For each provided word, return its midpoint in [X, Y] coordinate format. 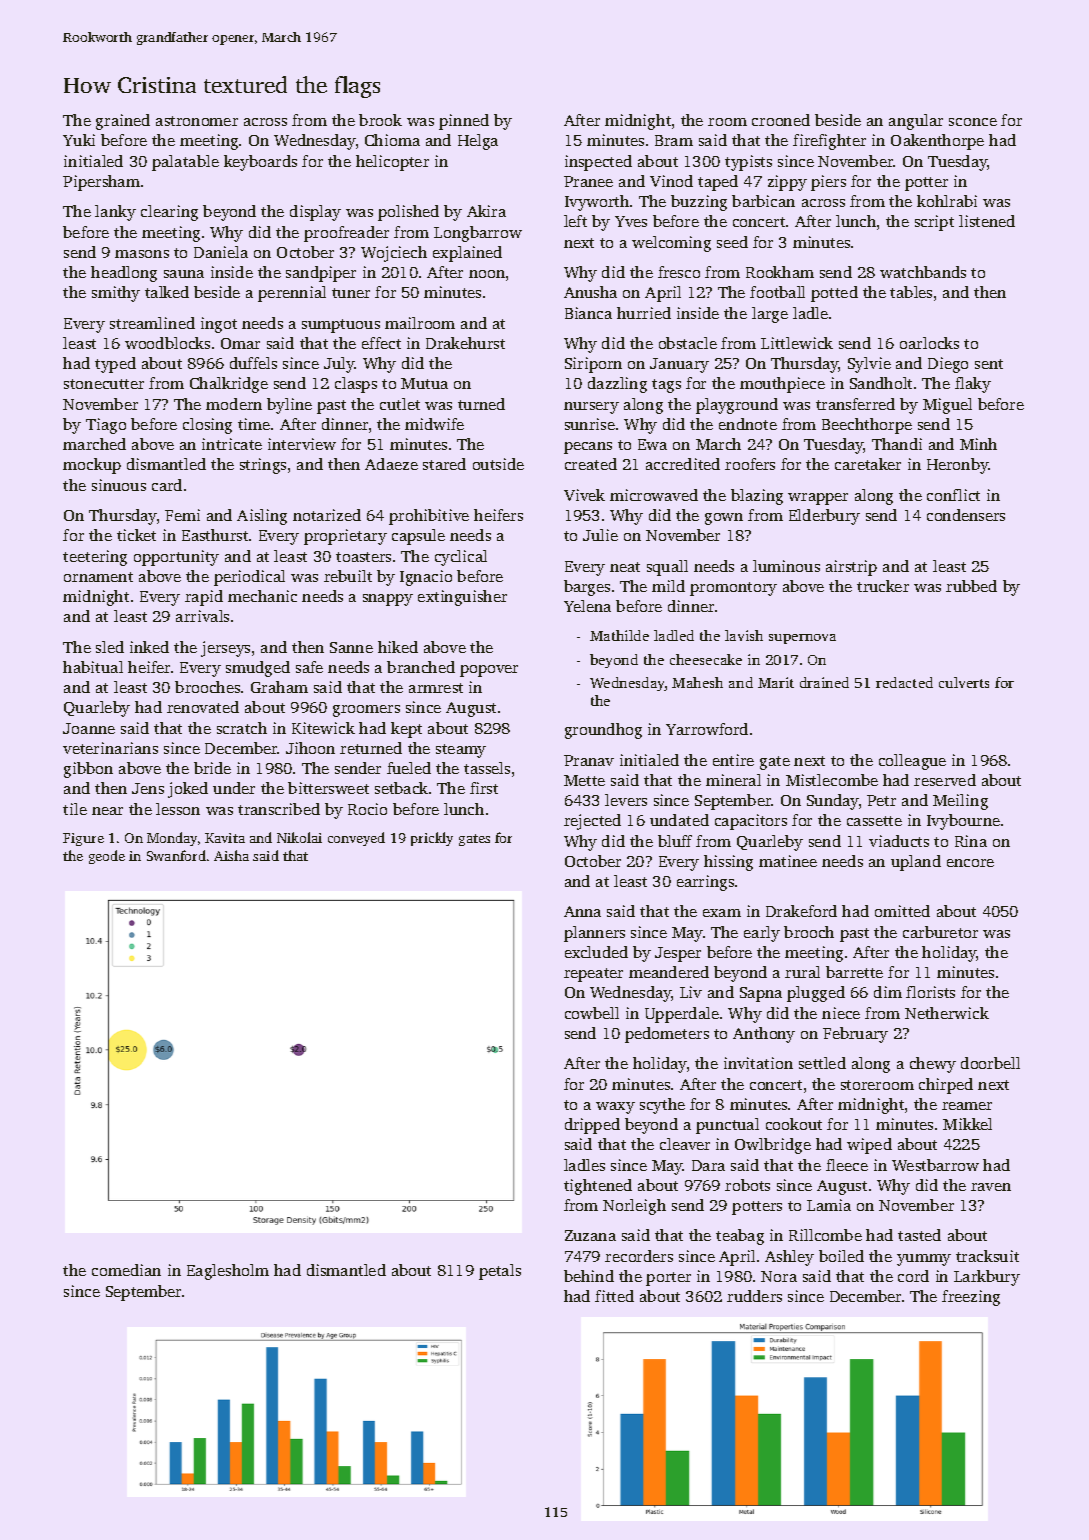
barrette [854, 972]
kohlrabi [947, 201]
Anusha [590, 292]
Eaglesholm [228, 1272]
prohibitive [429, 517]
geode [107, 857]
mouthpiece [782, 385]
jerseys [225, 649]
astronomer [197, 121]
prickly [432, 839]
